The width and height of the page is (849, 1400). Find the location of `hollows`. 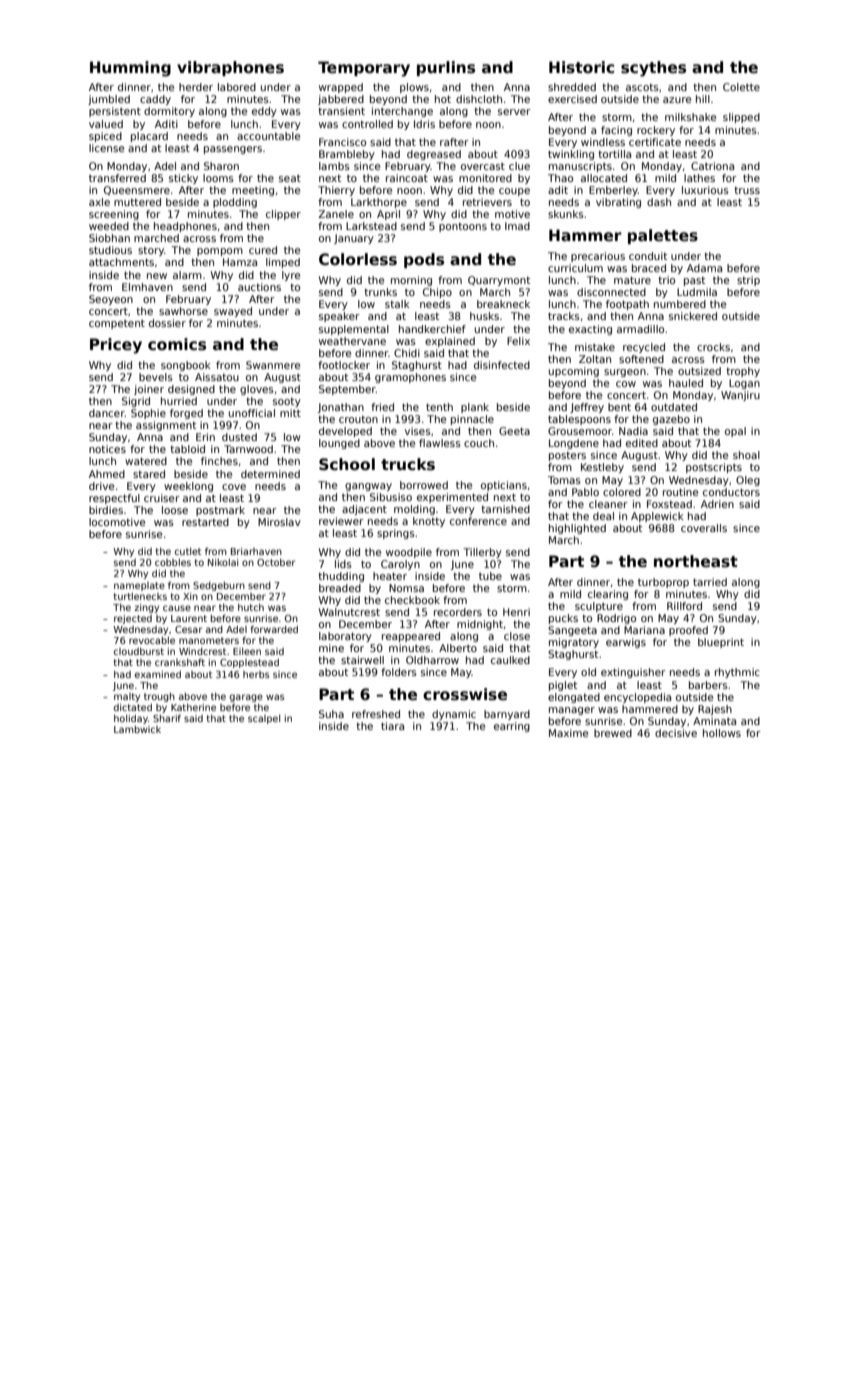

hollows is located at coordinates (722, 733).
